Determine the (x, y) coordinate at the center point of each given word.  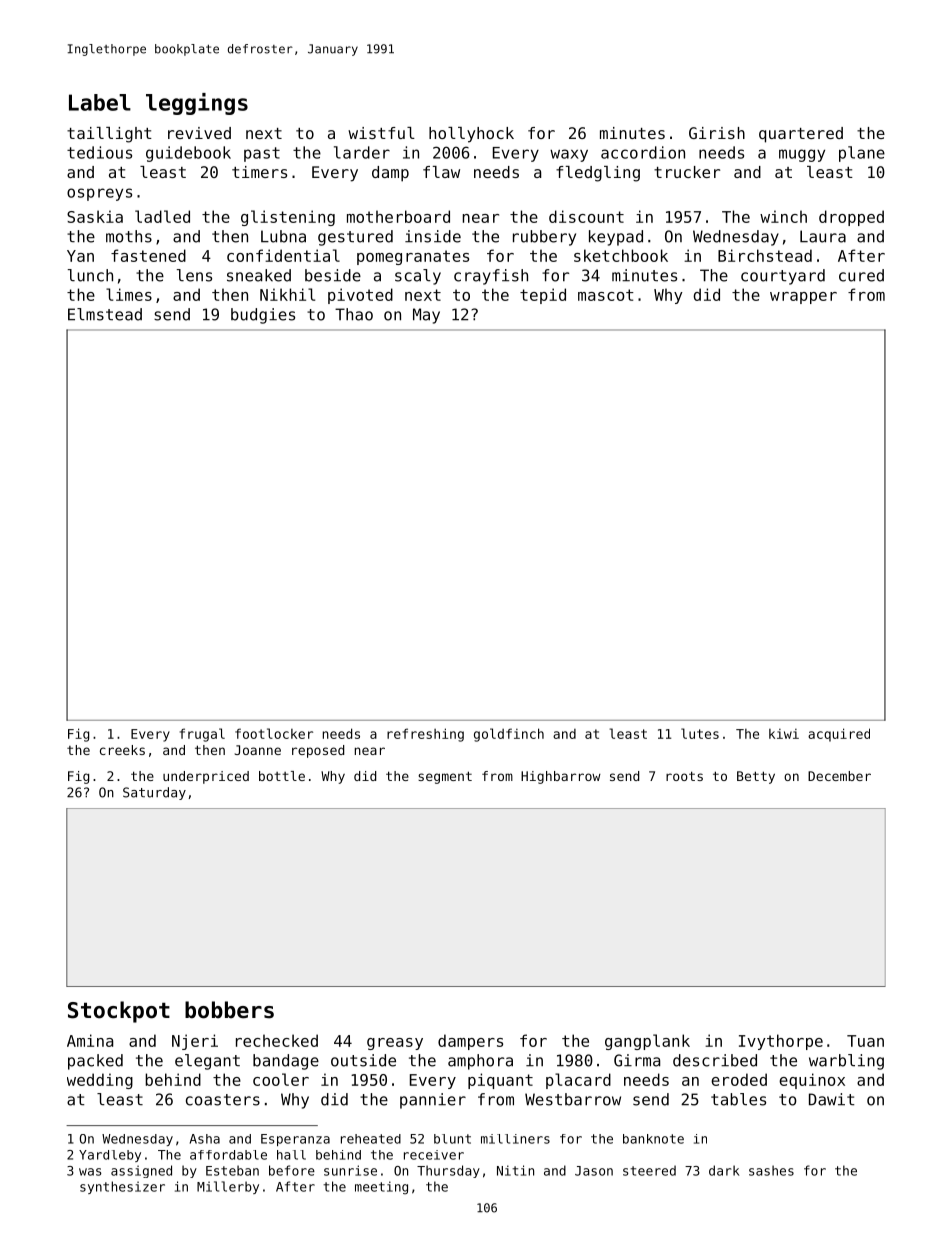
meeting (381, 1188)
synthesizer (122, 1187)
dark (724, 1170)
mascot (606, 295)
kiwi (784, 734)
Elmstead (105, 314)
